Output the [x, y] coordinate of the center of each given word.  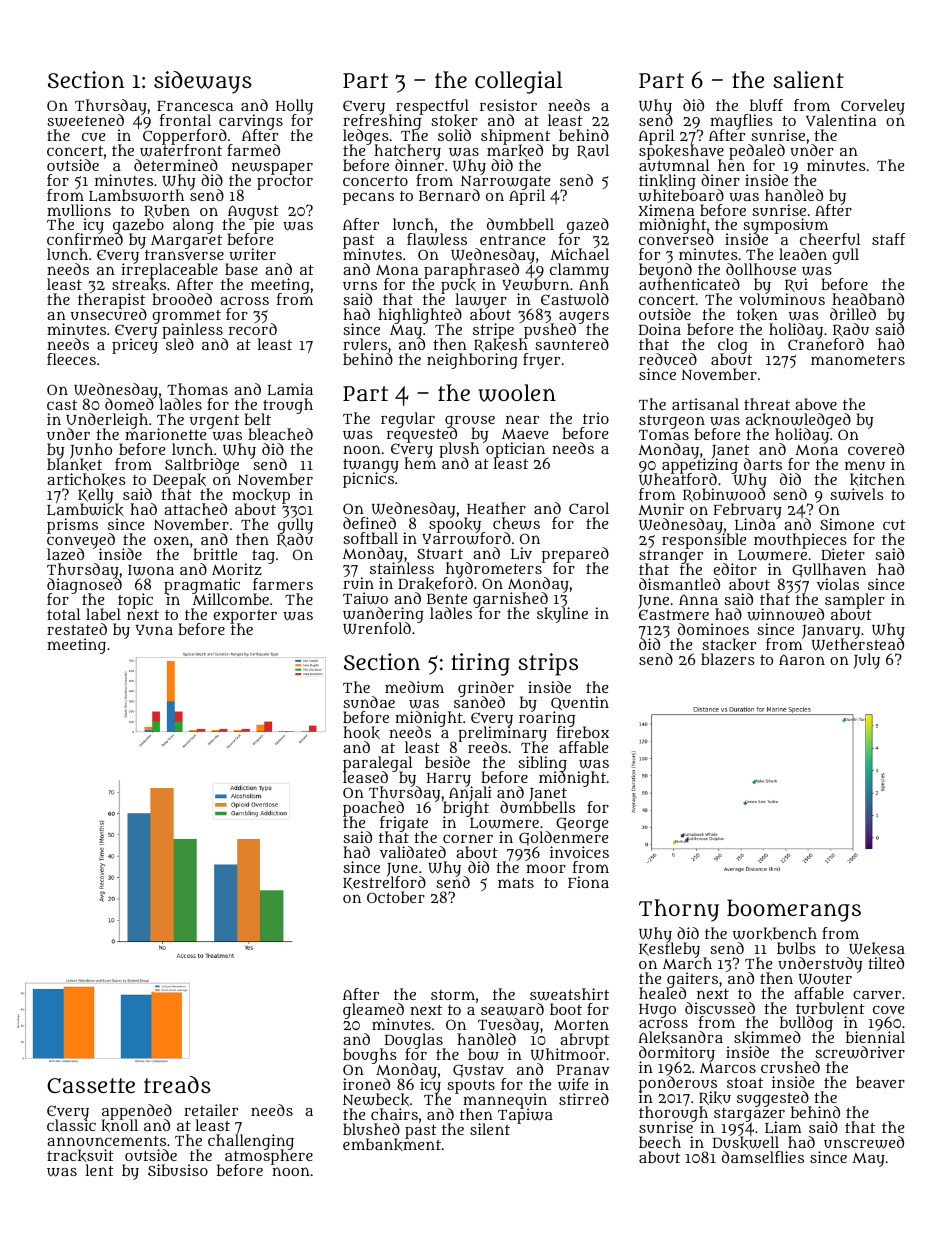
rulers [365, 344]
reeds [488, 747]
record [253, 329]
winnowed [785, 614]
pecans [368, 198]
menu [865, 465]
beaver [880, 1082]
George [582, 824]
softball [370, 538]
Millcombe [231, 599]
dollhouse [761, 269]
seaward [512, 1009]
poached [373, 808]
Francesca [195, 106]
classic [71, 1125]
